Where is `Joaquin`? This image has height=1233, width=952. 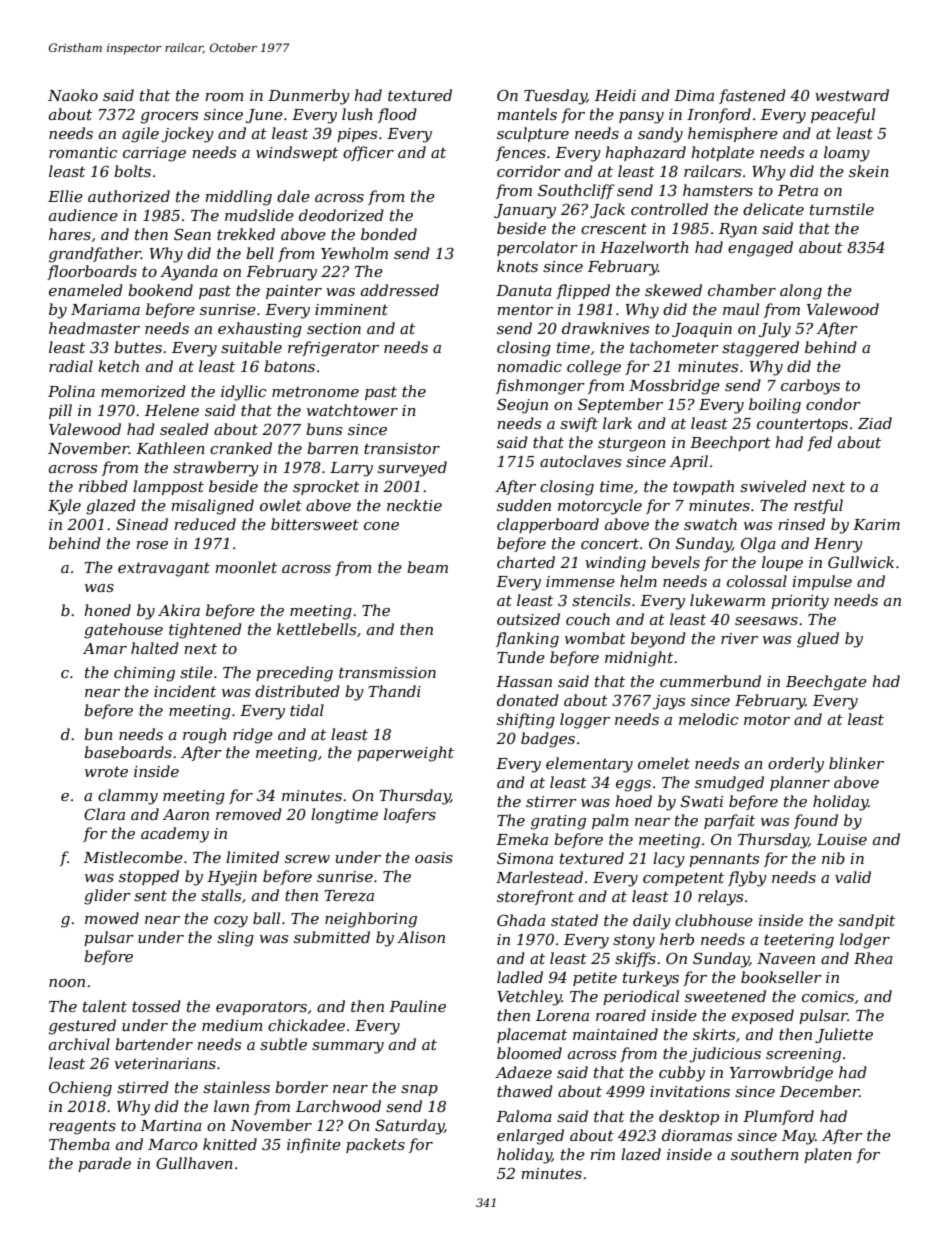
Joaquin is located at coordinates (702, 330).
